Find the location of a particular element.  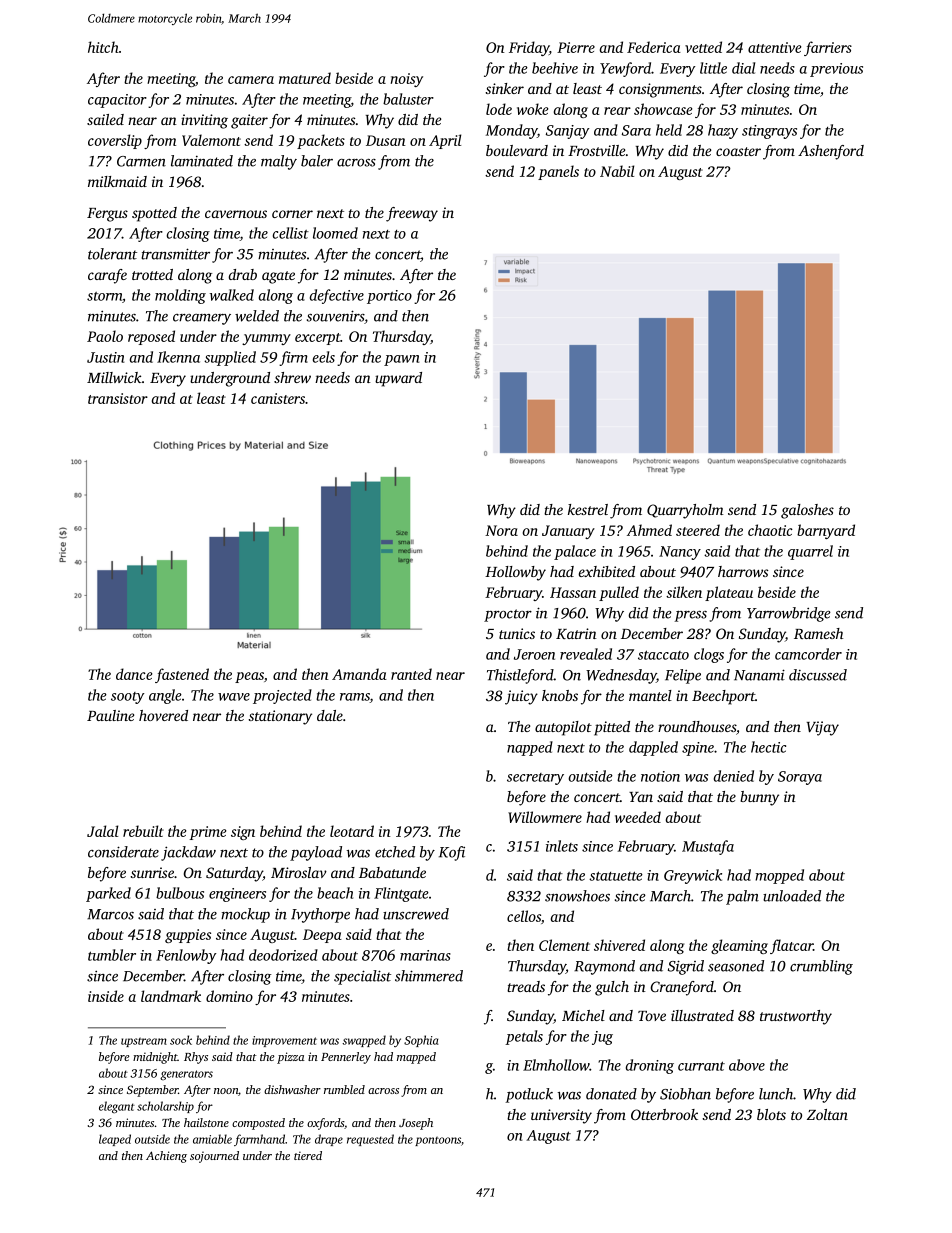

blots is located at coordinates (771, 1114).
